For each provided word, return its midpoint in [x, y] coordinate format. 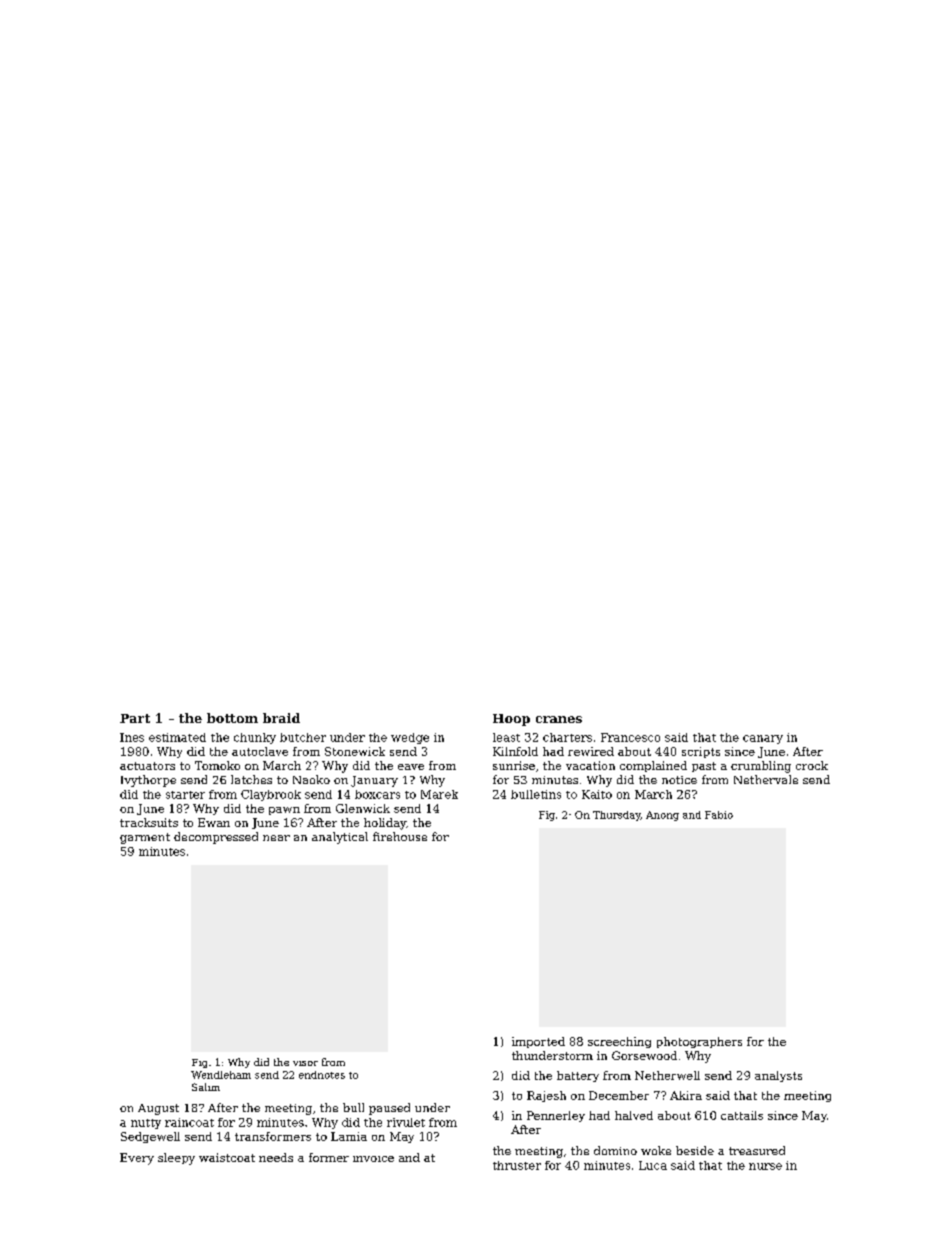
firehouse [400, 836]
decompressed [216, 838]
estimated [177, 737]
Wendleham [221, 1075]
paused [389, 1109]
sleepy [176, 1159]
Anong [662, 816]
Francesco [630, 737]
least [506, 737]
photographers [699, 1042]
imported [538, 1042]
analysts [778, 1076]
